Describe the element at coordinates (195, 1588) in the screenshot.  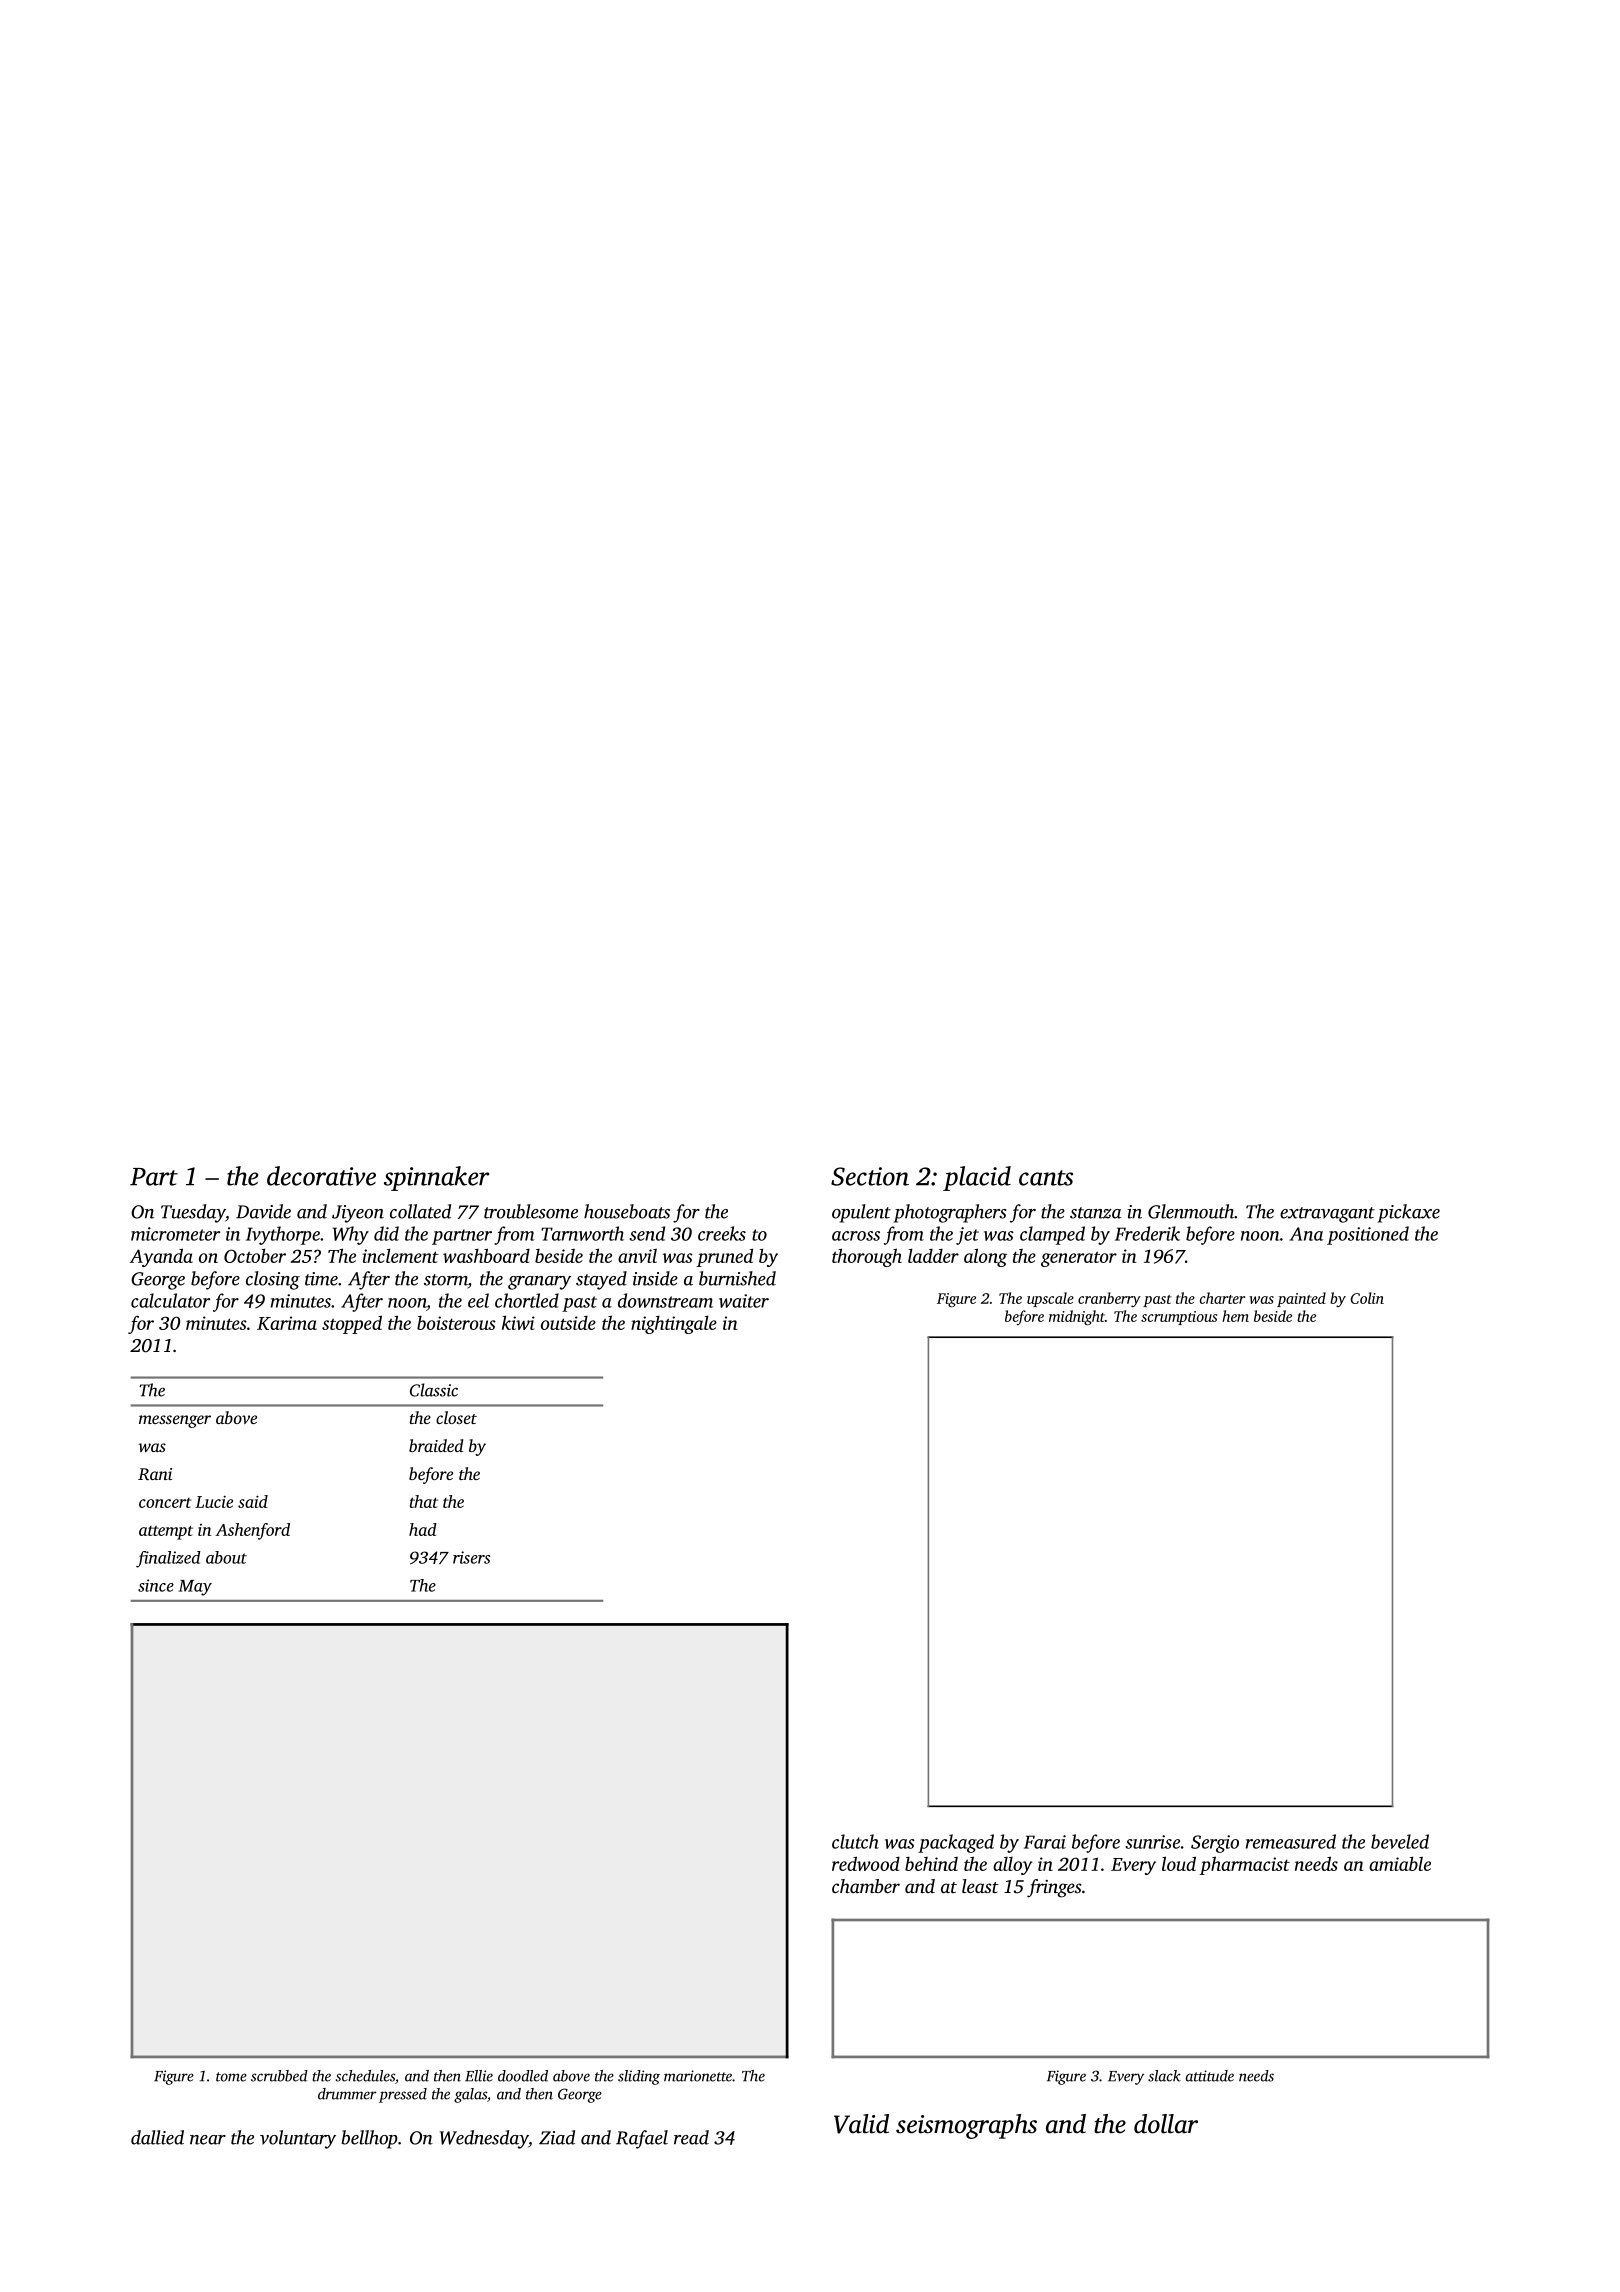
I see `May` at that location.
